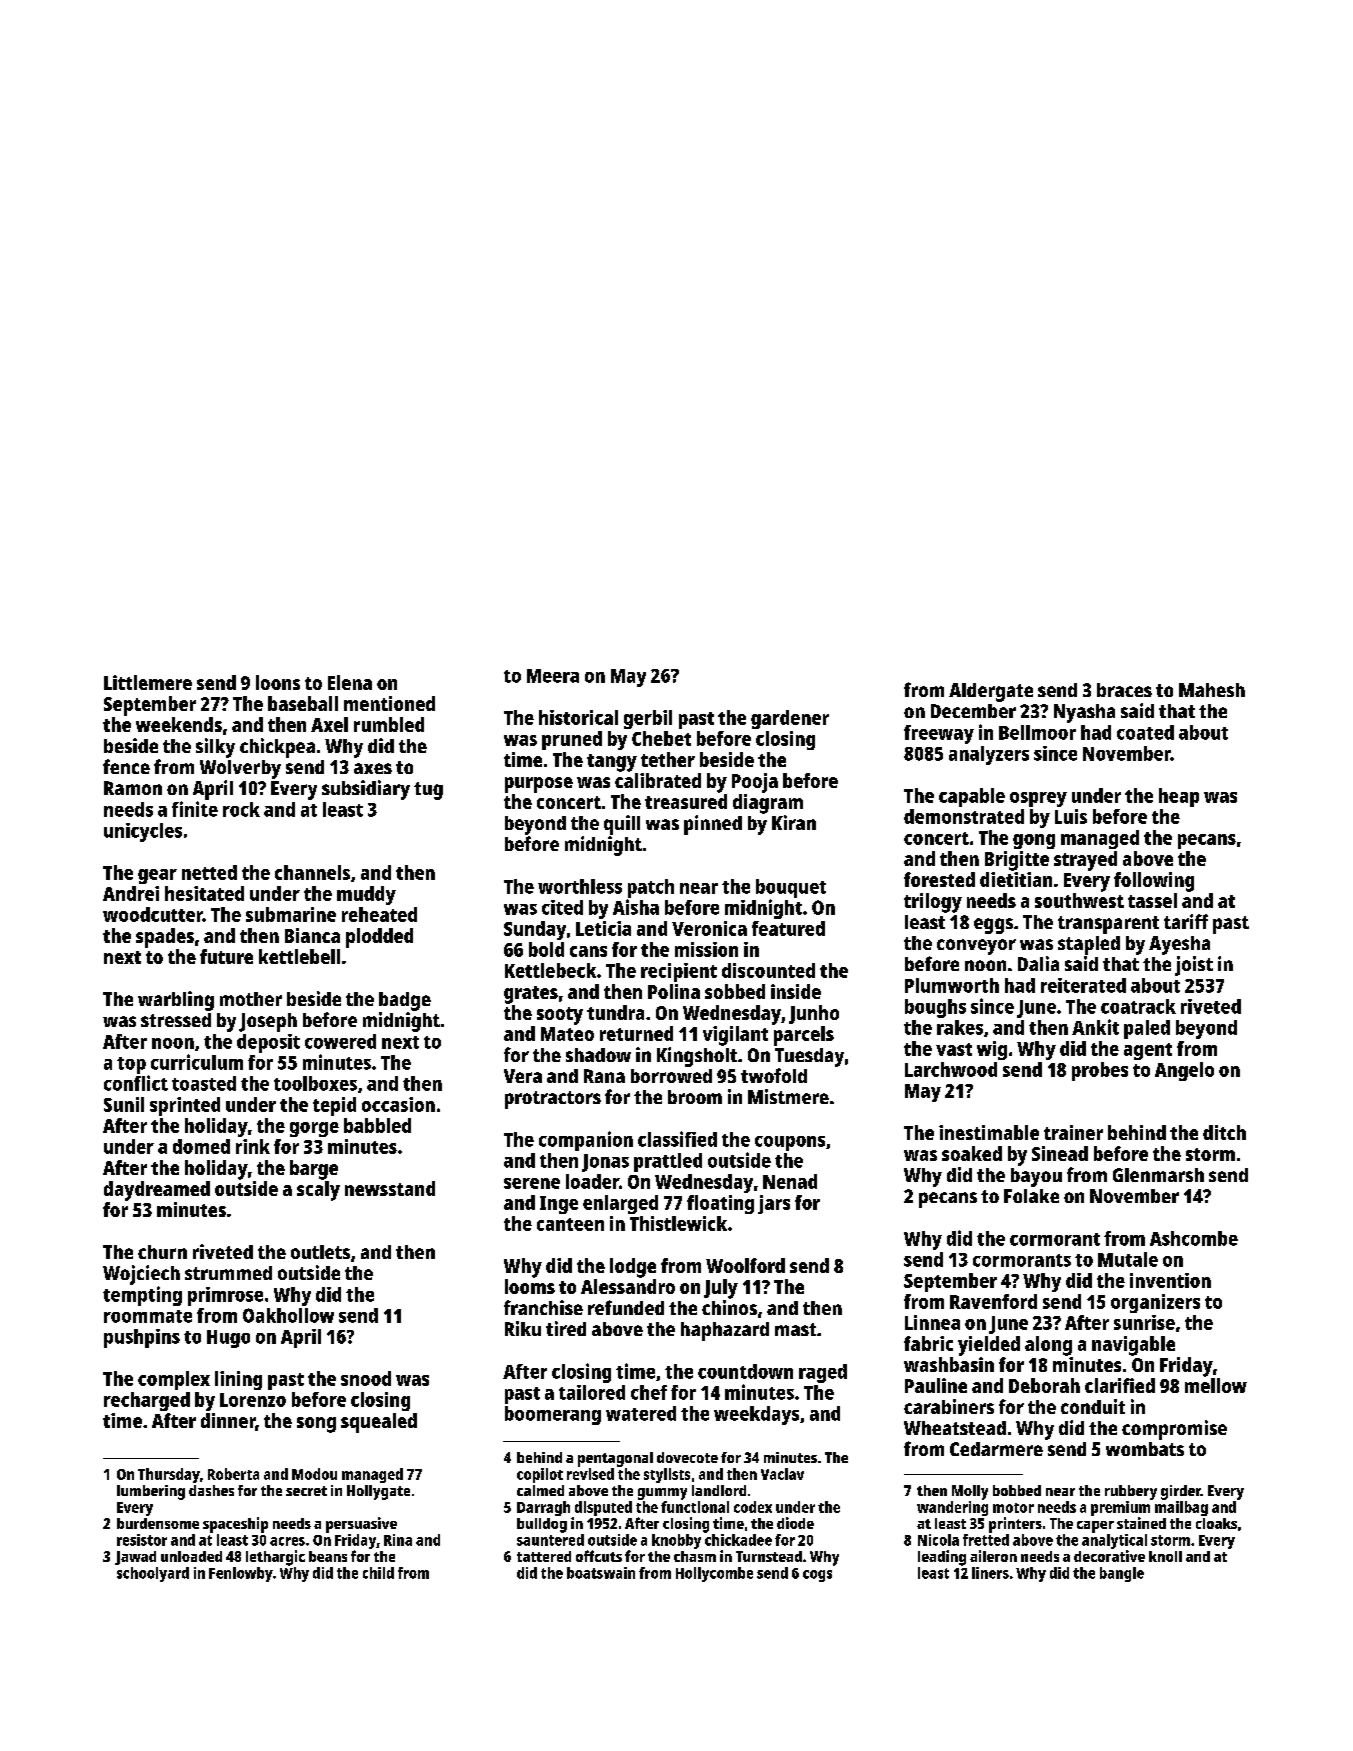 The height and width of the image is (1751, 1353). What do you see at coordinates (553, 676) in the image?
I see `Meera` at bounding box center [553, 676].
